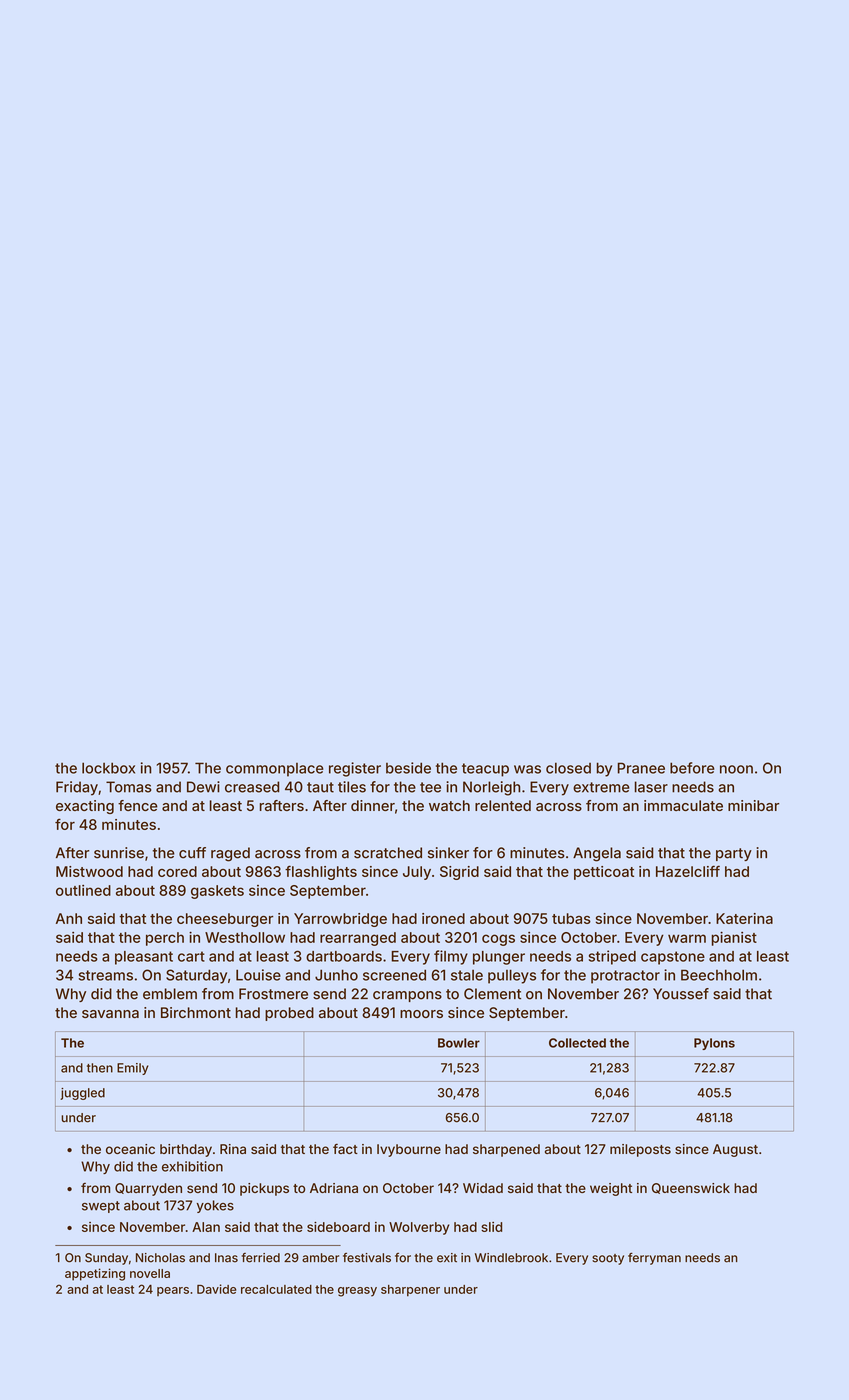 The image size is (849, 1400). Describe the element at coordinates (417, 873) in the page. I see `July` at that location.
